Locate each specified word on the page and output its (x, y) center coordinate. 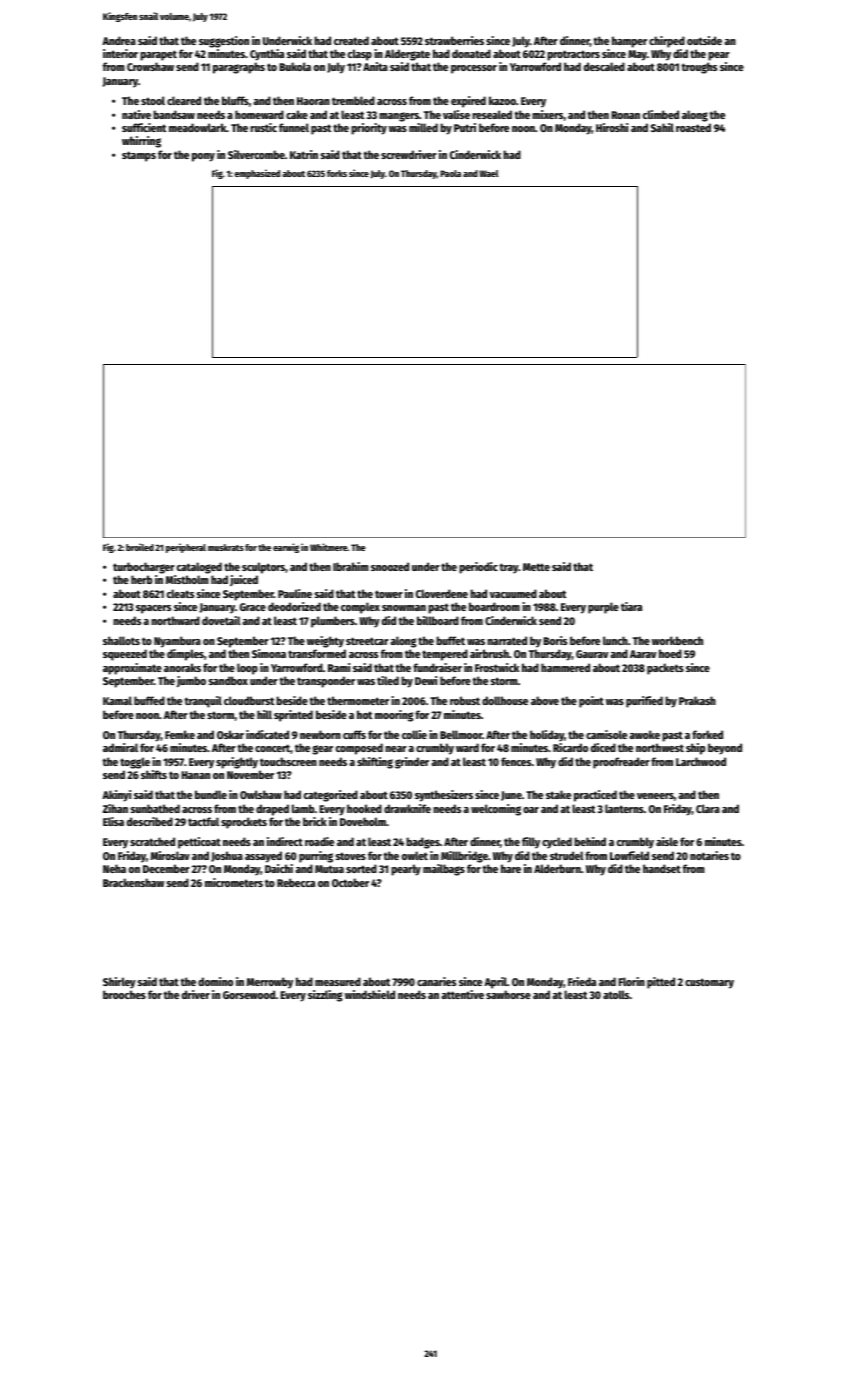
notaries (709, 855)
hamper (629, 42)
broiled (140, 547)
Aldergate (407, 55)
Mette (536, 567)
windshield (370, 994)
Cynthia (267, 55)
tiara (631, 606)
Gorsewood (249, 994)
